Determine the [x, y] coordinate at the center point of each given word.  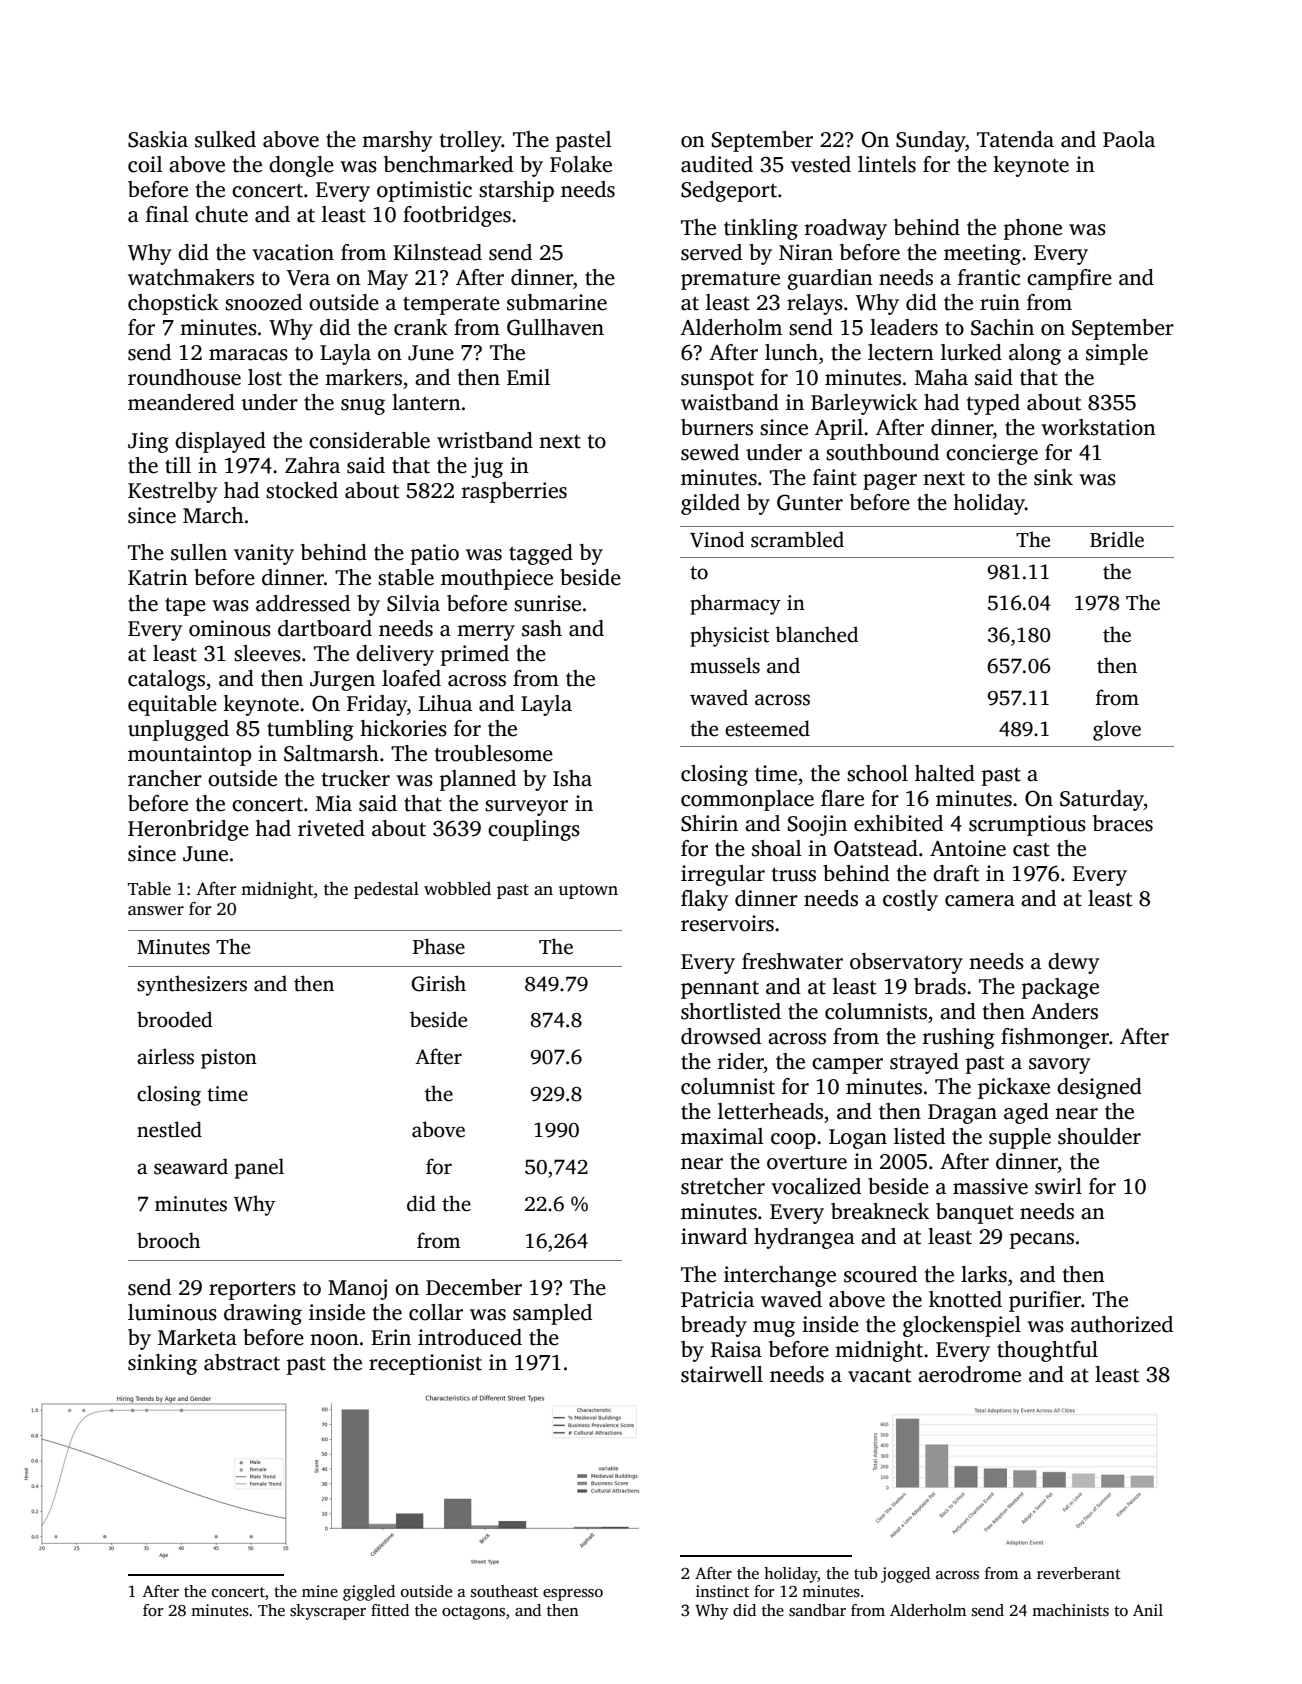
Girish [438, 983]
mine [320, 1591]
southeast [504, 1591]
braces [1123, 823]
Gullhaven [555, 327]
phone [1033, 229]
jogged [905, 1575]
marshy [397, 141]
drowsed [721, 1036]
